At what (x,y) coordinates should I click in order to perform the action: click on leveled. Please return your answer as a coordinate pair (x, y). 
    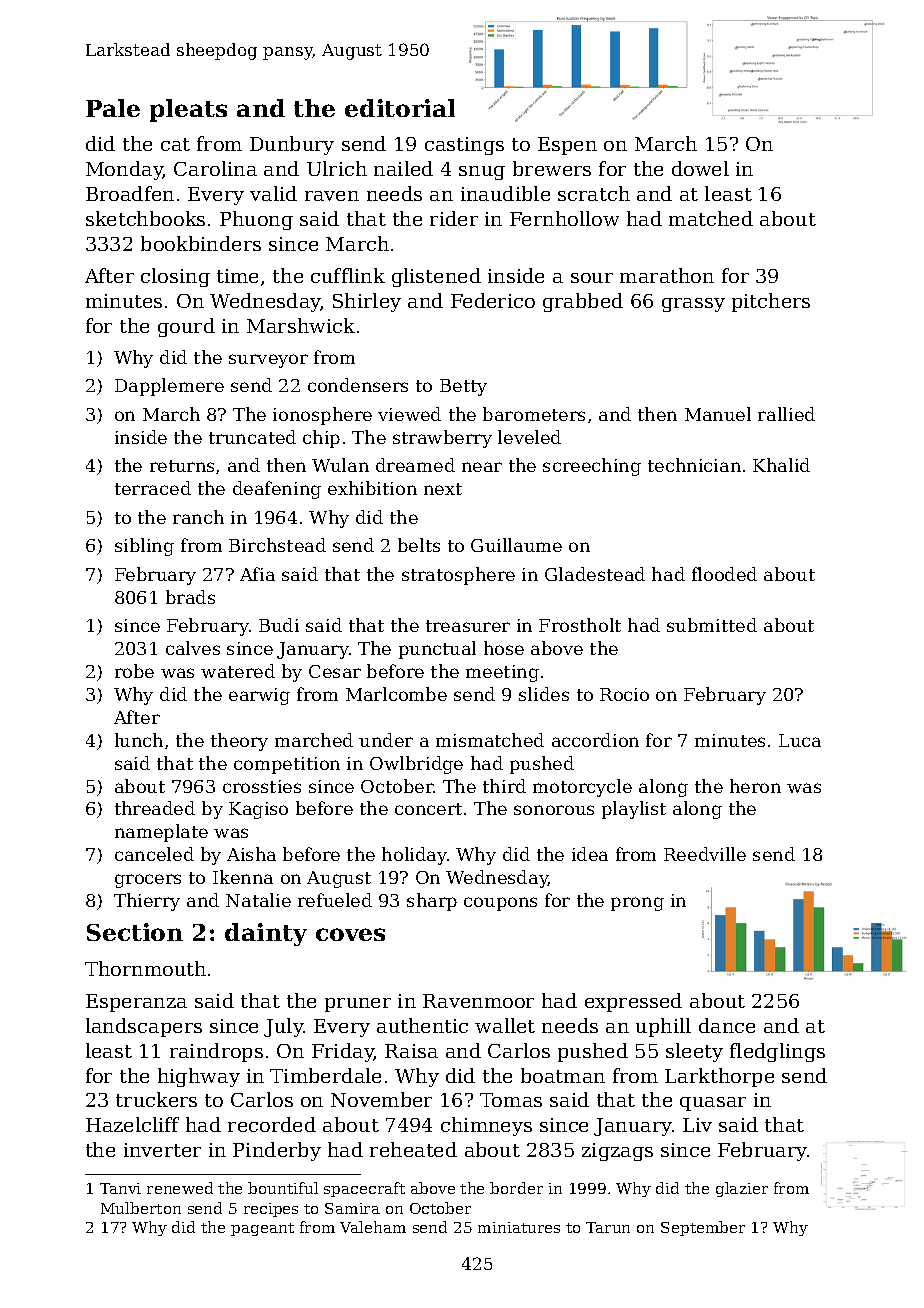
    Looking at the image, I should click on (529, 437).
